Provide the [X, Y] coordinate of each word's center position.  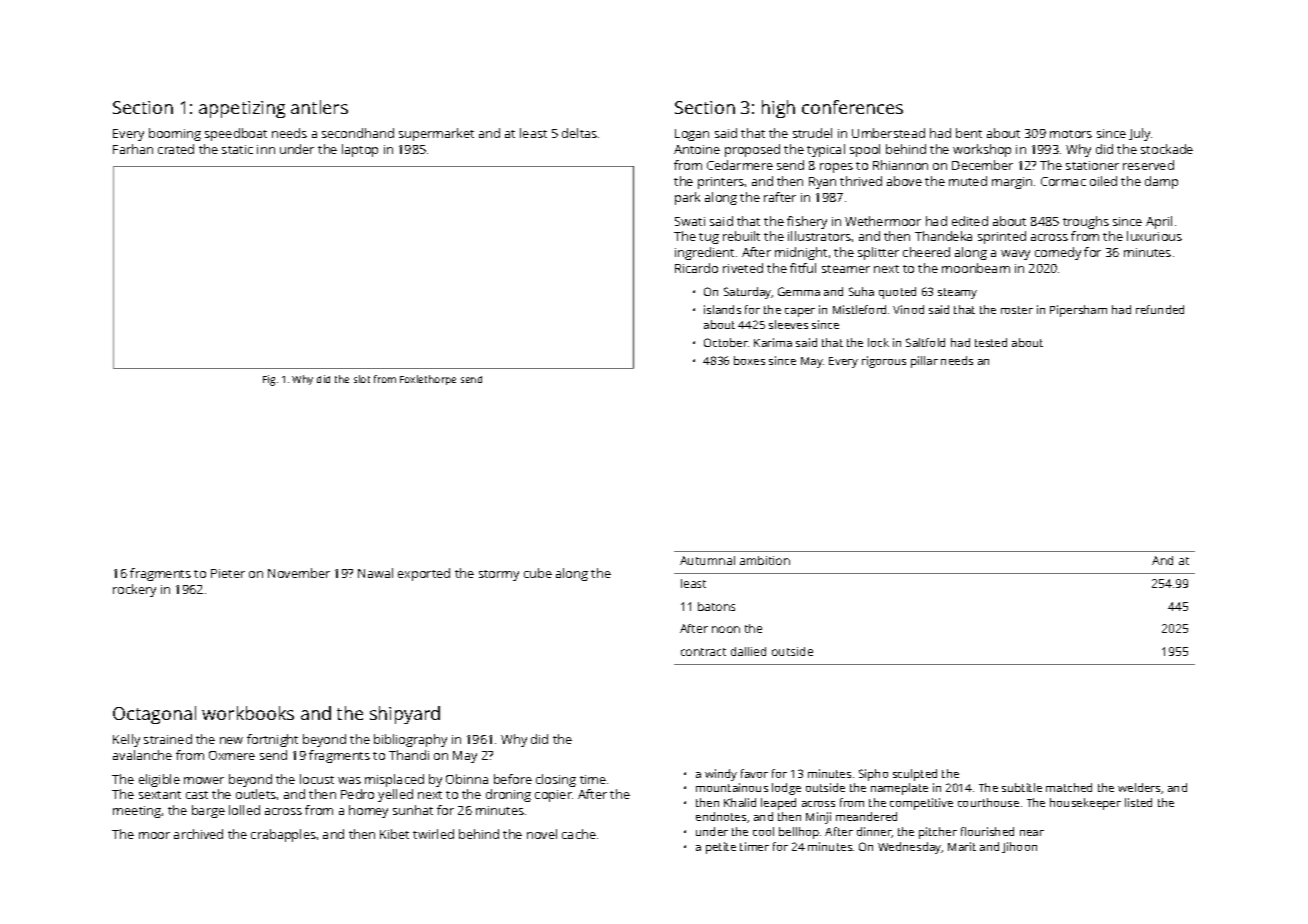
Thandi [409, 755]
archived [198, 834]
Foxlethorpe [428, 380]
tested [991, 342]
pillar [924, 362]
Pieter [228, 573]
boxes [749, 360]
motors [1071, 134]
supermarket [436, 134]
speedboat [236, 134]
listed [1138, 802]
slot [362, 379]
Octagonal [154, 715]
